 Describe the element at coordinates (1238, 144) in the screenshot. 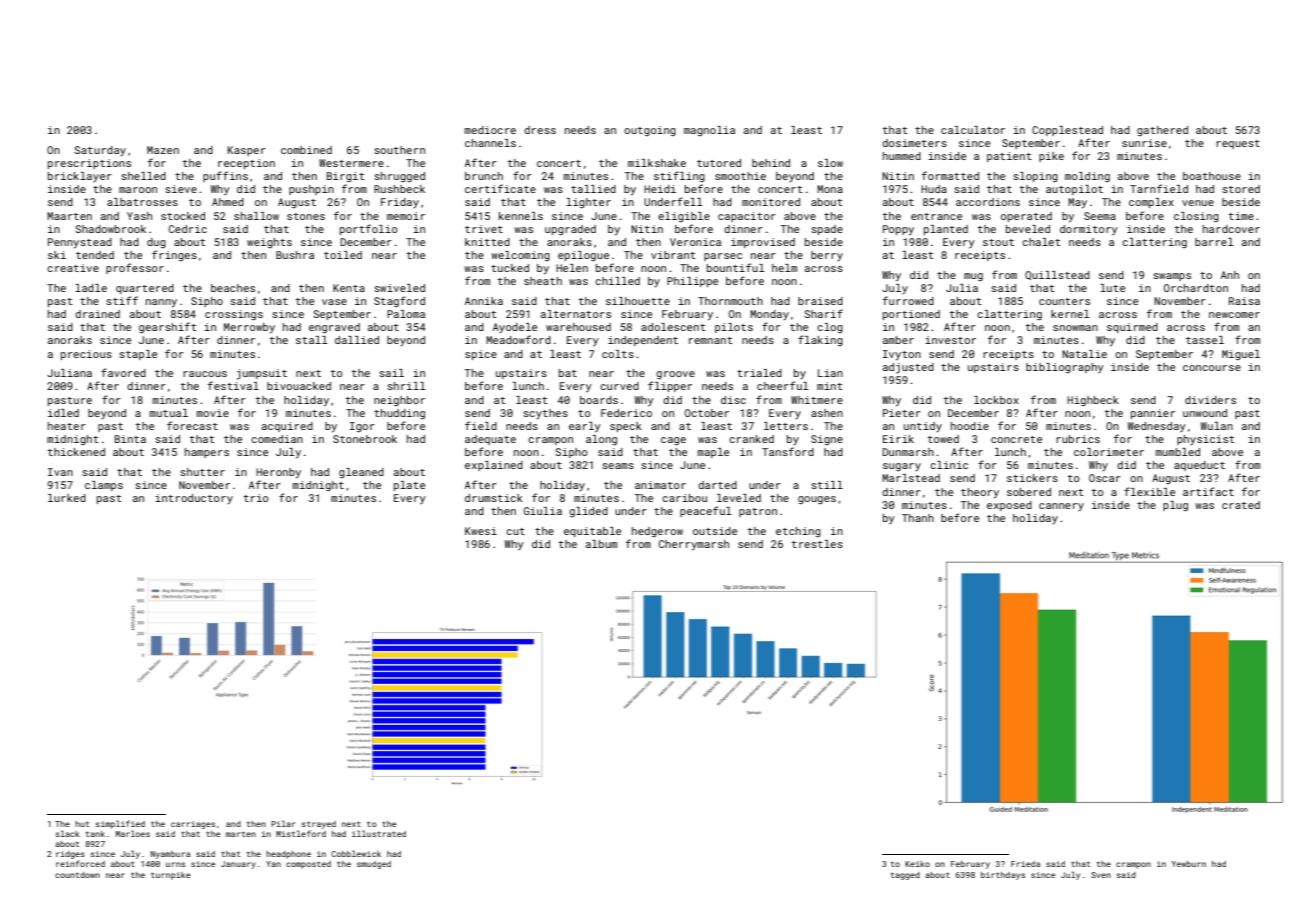

I see `request` at that location.
